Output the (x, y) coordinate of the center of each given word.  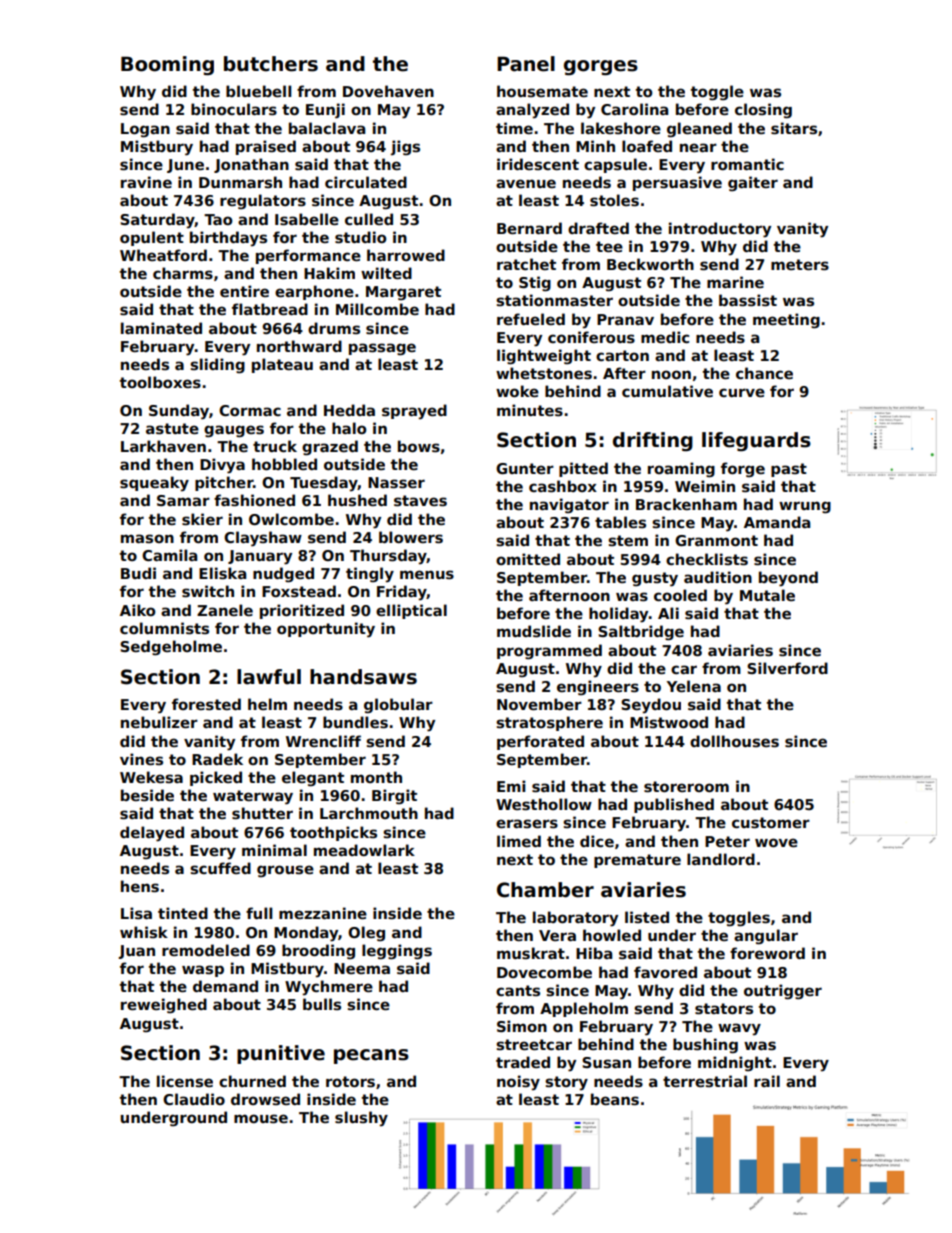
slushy (361, 1119)
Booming (167, 66)
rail (767, 1081)
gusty (655, 579)
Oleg (366, 933)
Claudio (194, 1099)
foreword (767, 953)
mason (147, 538)
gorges (601, 68)
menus (427, 575)
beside (147, 795)
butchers (271, 64)
